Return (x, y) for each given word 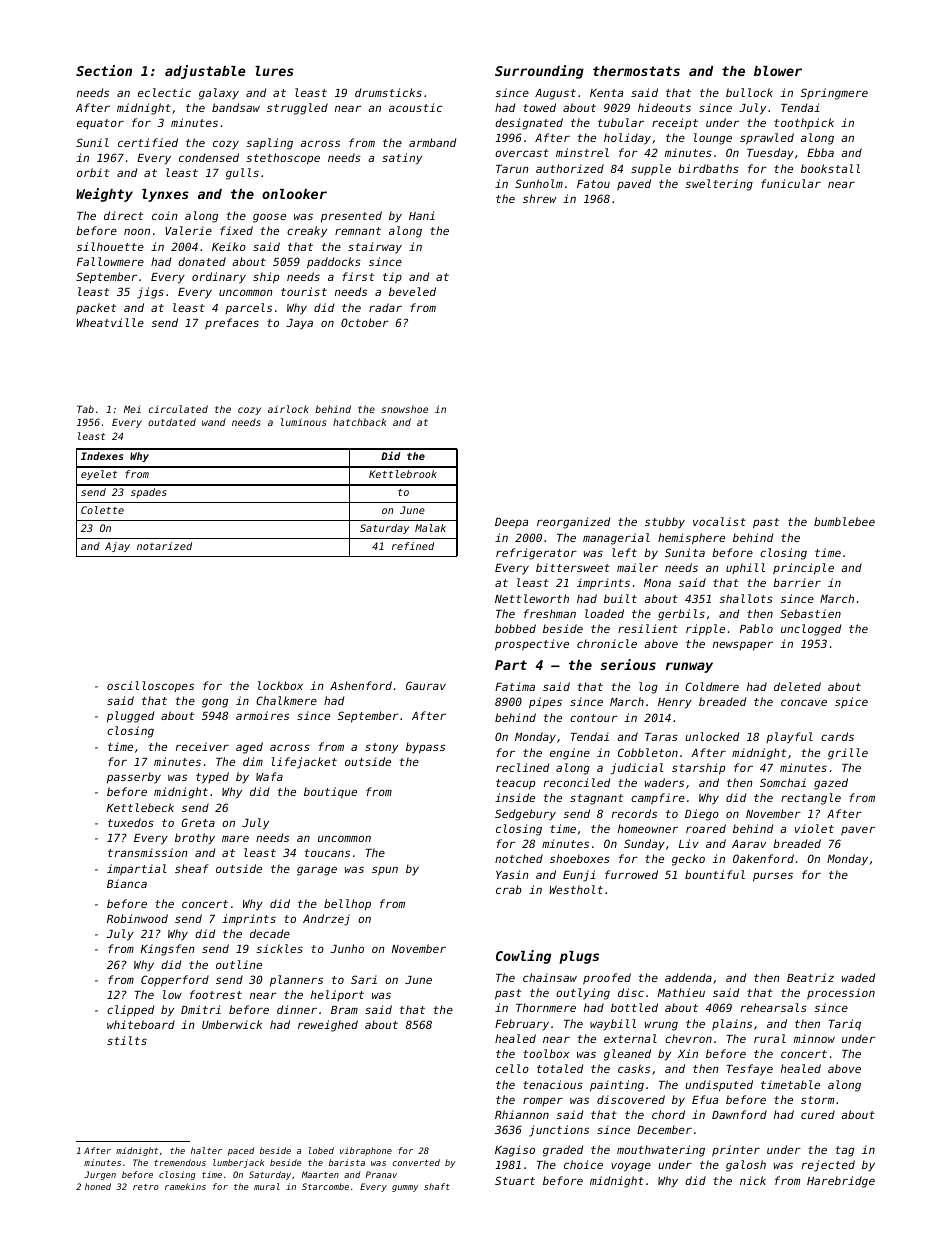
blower (778, 71)
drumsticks (388, 92)
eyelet (99, 475)
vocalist (719, 521)
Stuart (515, 1180)
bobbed (515, 628)
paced (241, 1151)
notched (519, 858)
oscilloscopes (150, 686)
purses (773, 877)
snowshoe (404, 409)
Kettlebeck (140, 807)
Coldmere (712, 686)
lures (274, 71)
